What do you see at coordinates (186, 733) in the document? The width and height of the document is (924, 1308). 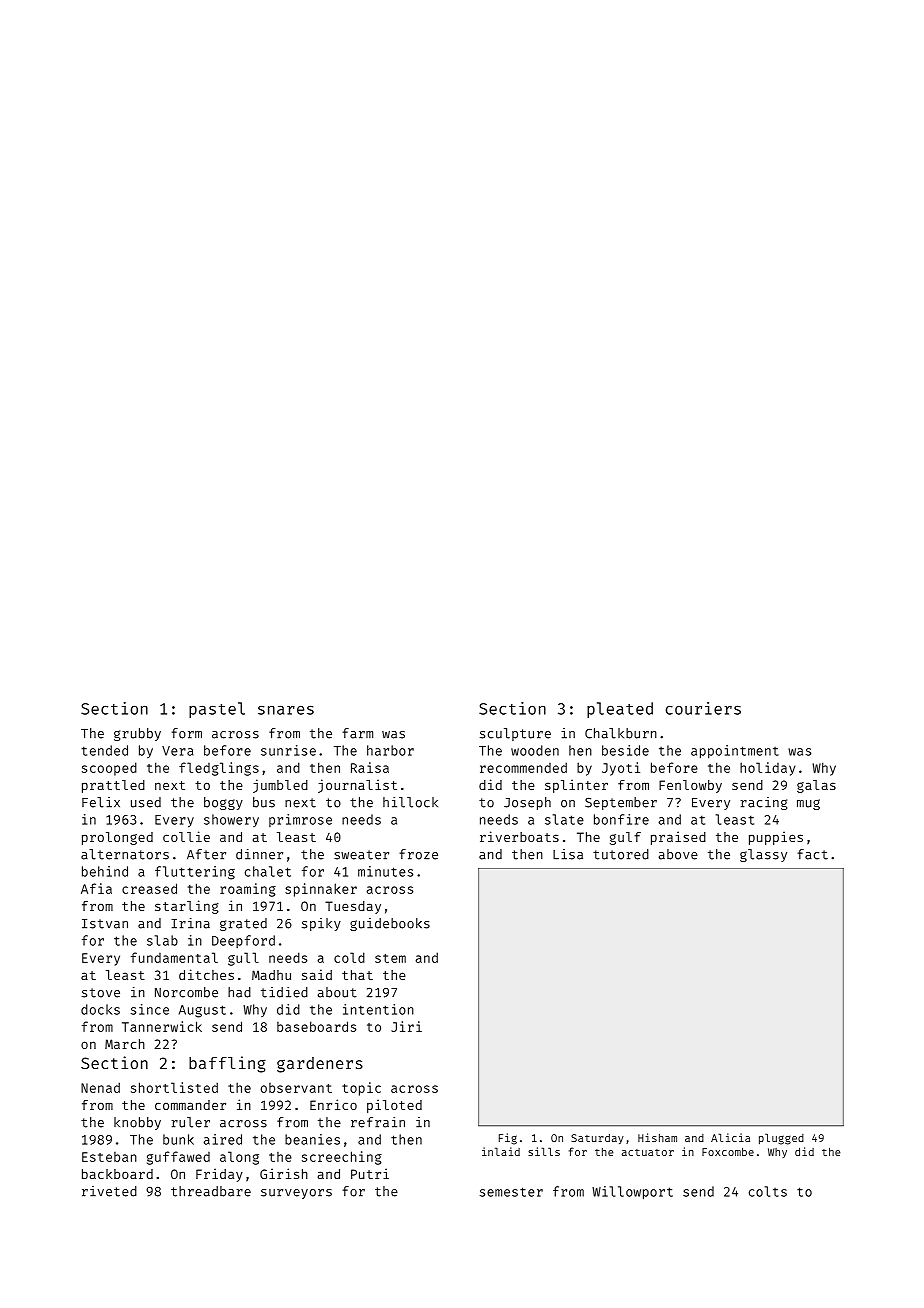 I see `form` at bounding box center [186, 733].
